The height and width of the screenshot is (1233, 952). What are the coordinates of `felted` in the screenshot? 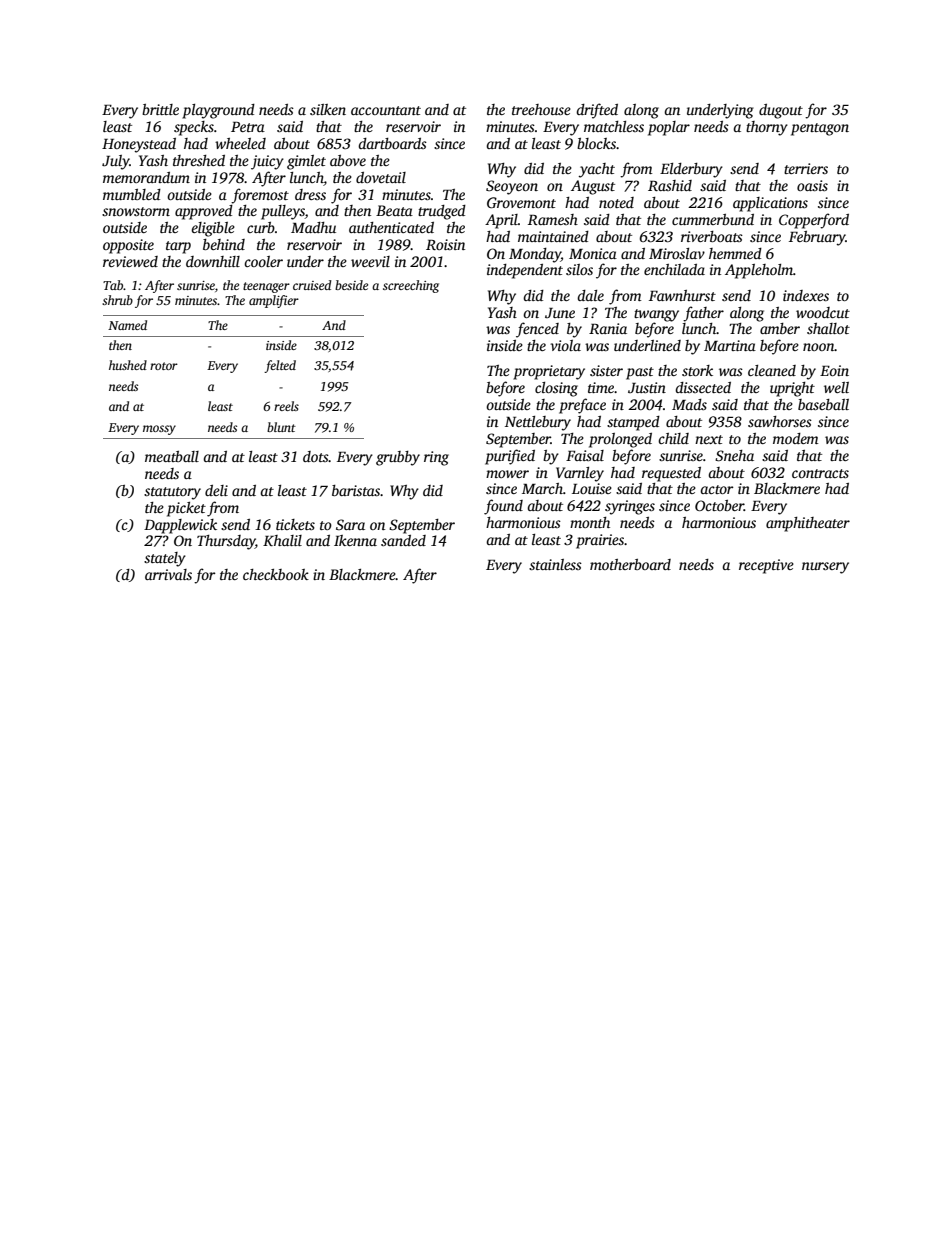 It's located at (280, 366).
